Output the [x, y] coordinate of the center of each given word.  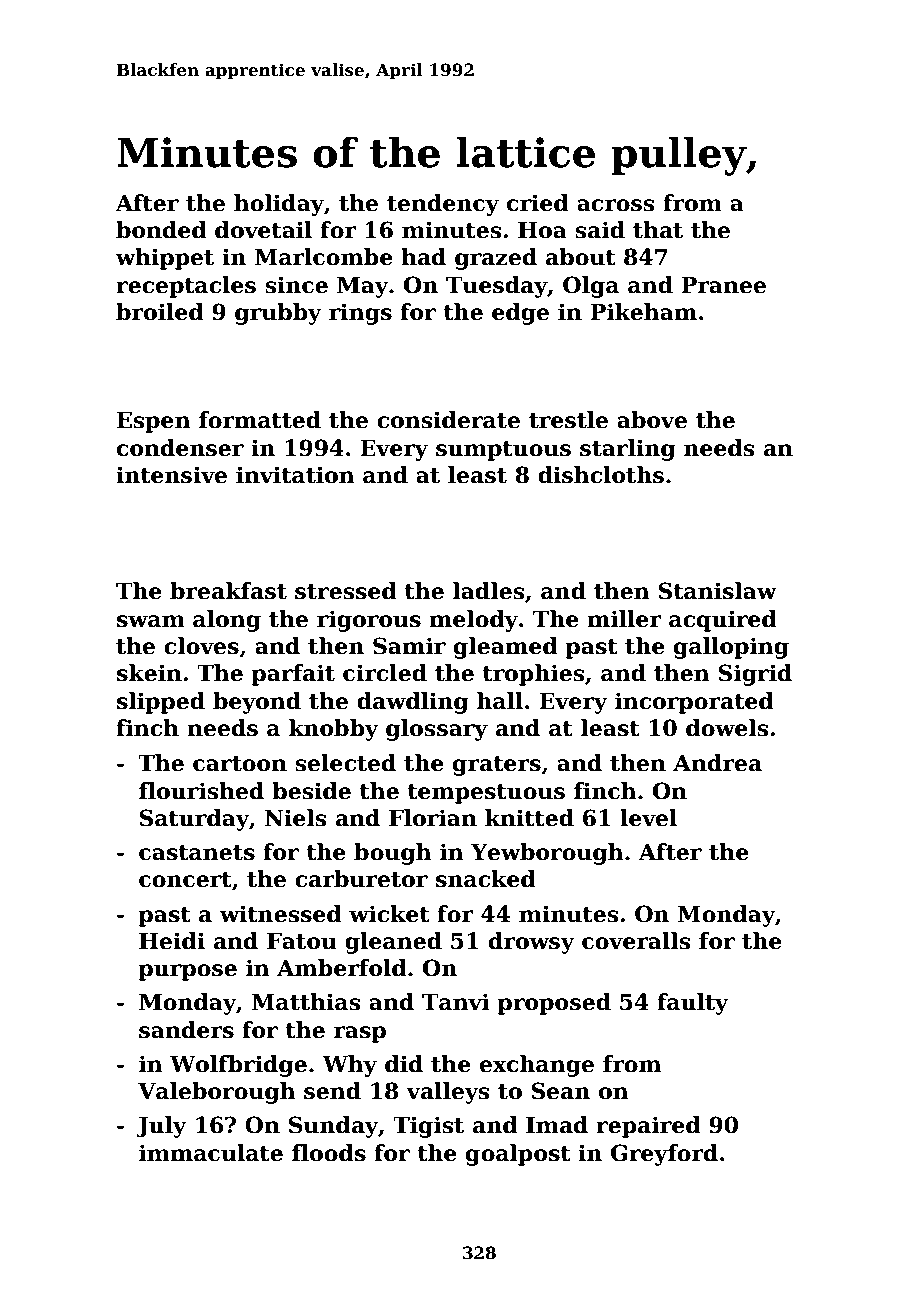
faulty [693, 1004]
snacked [486, 879]
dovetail [263, 230]
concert [185, 880]
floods [329, 1153]
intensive [171, 475]
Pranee [723, 285]
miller [624, 619]
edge [520, 314]
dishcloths [601, 475]
